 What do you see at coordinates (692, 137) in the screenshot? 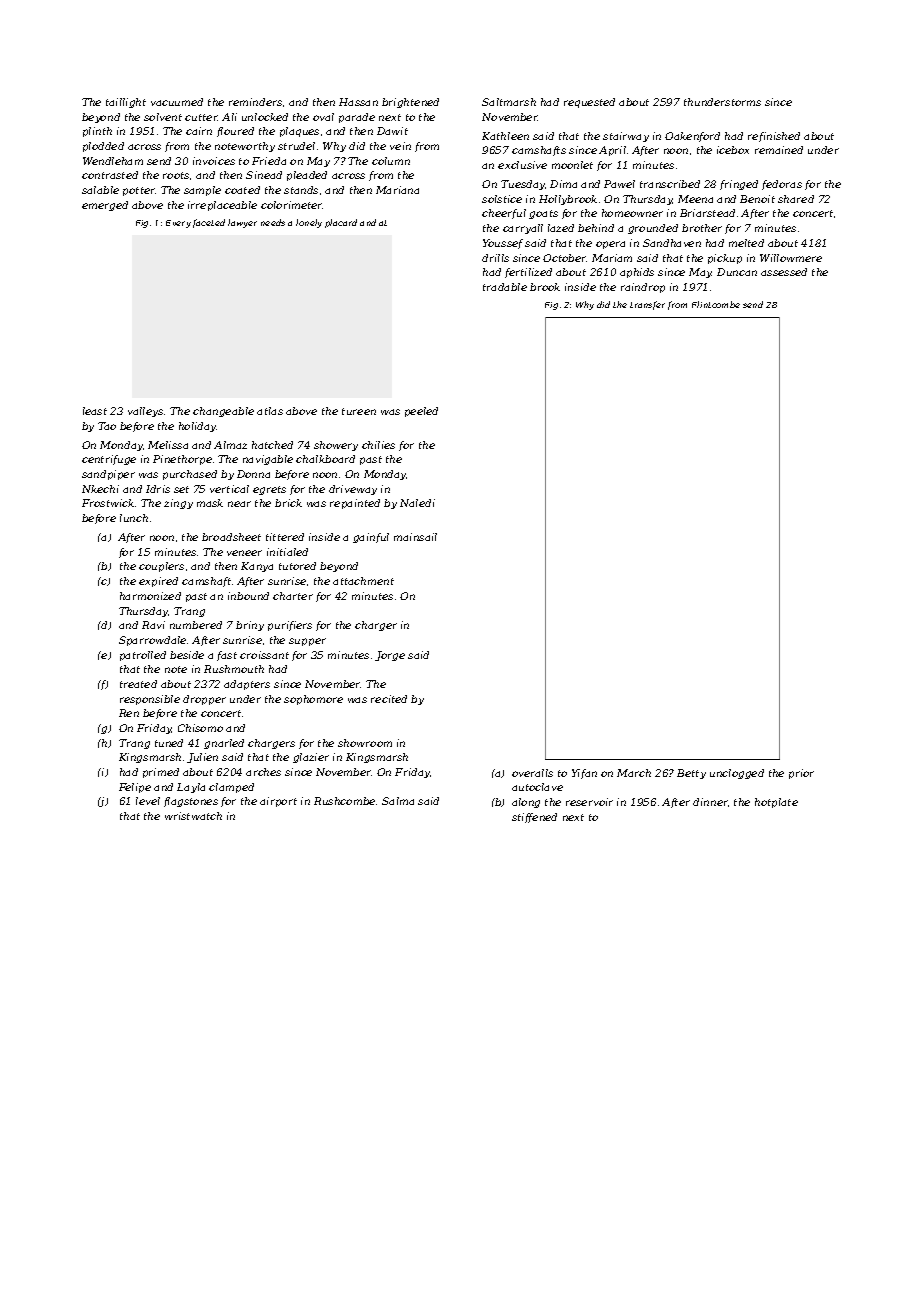
I see `Oakenford` at bounding box center [692, 137].
